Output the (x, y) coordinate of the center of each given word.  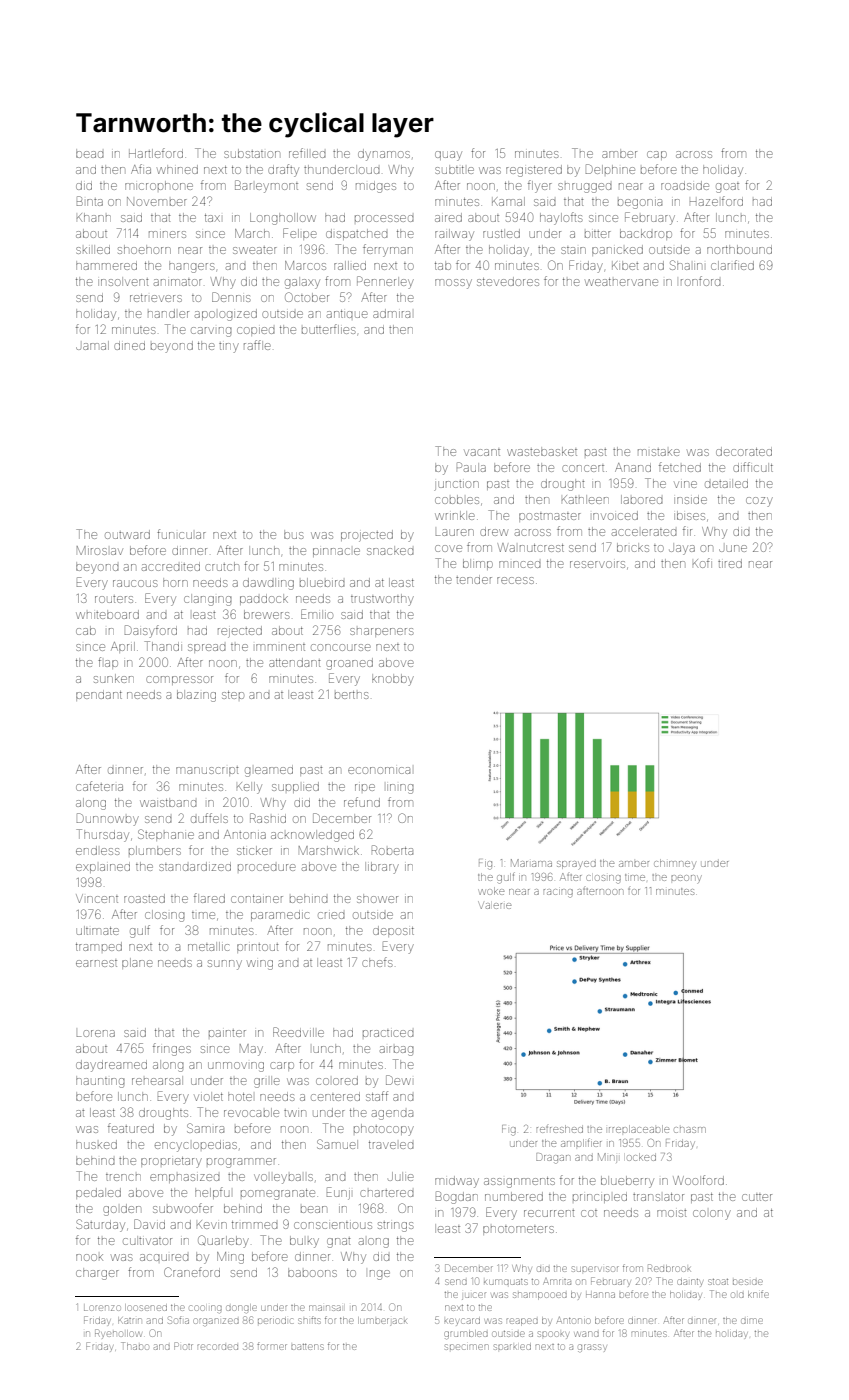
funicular (181, 534)
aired (448, 217)
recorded (217, 1347)
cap (657, 155)
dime (752, 1321)
